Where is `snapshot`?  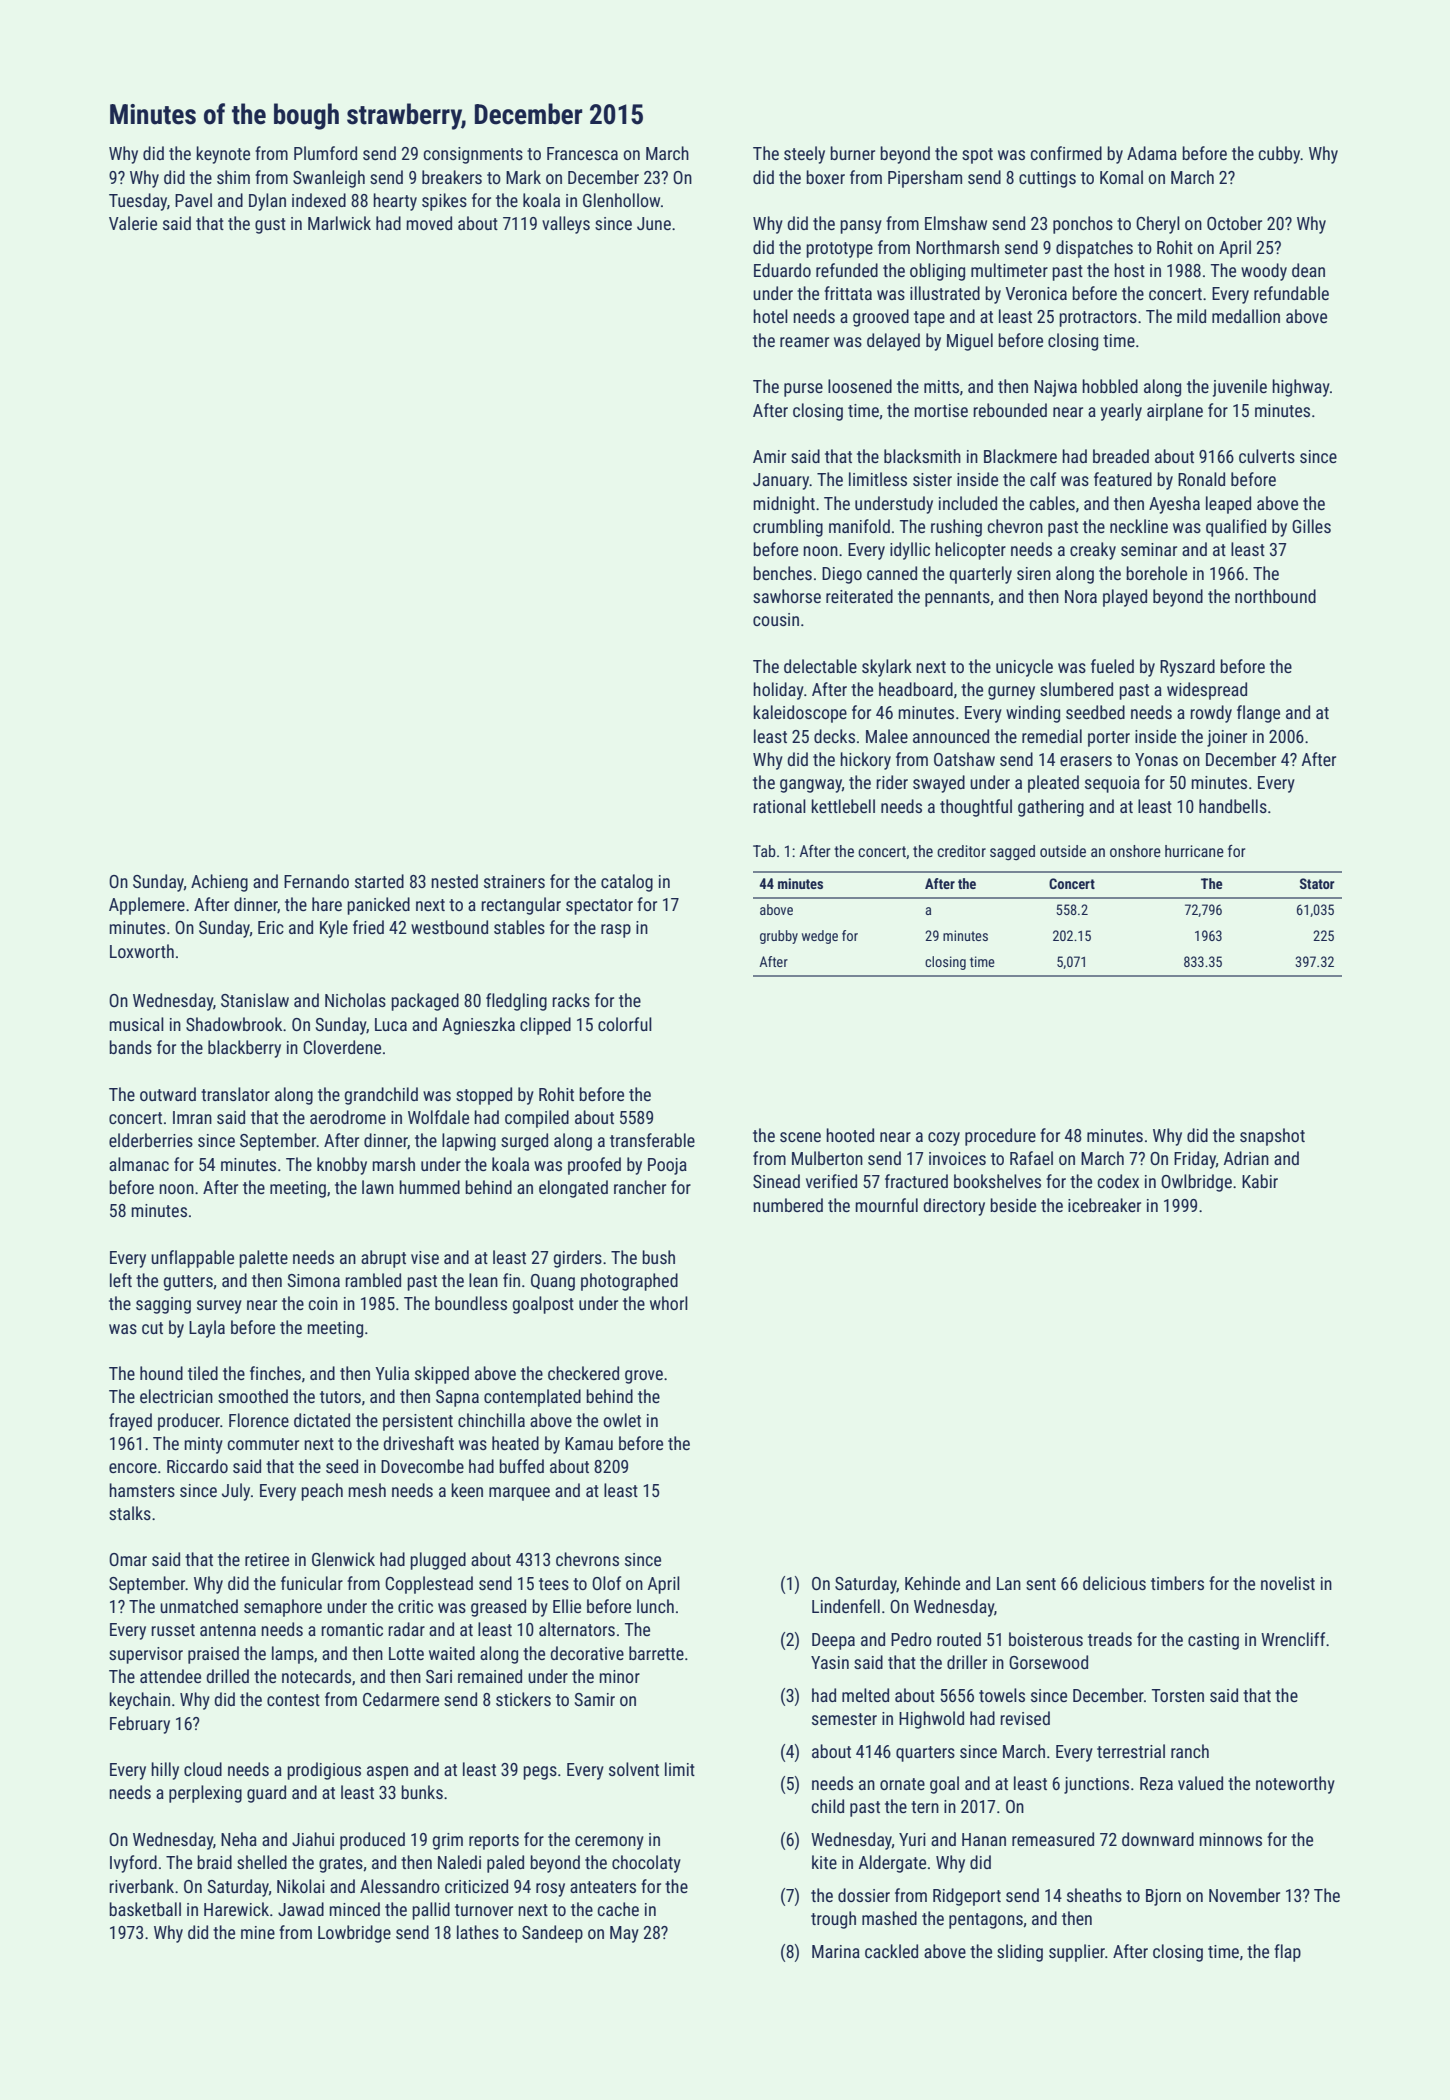
snapshot is located at coordinates (1272, 1137).
